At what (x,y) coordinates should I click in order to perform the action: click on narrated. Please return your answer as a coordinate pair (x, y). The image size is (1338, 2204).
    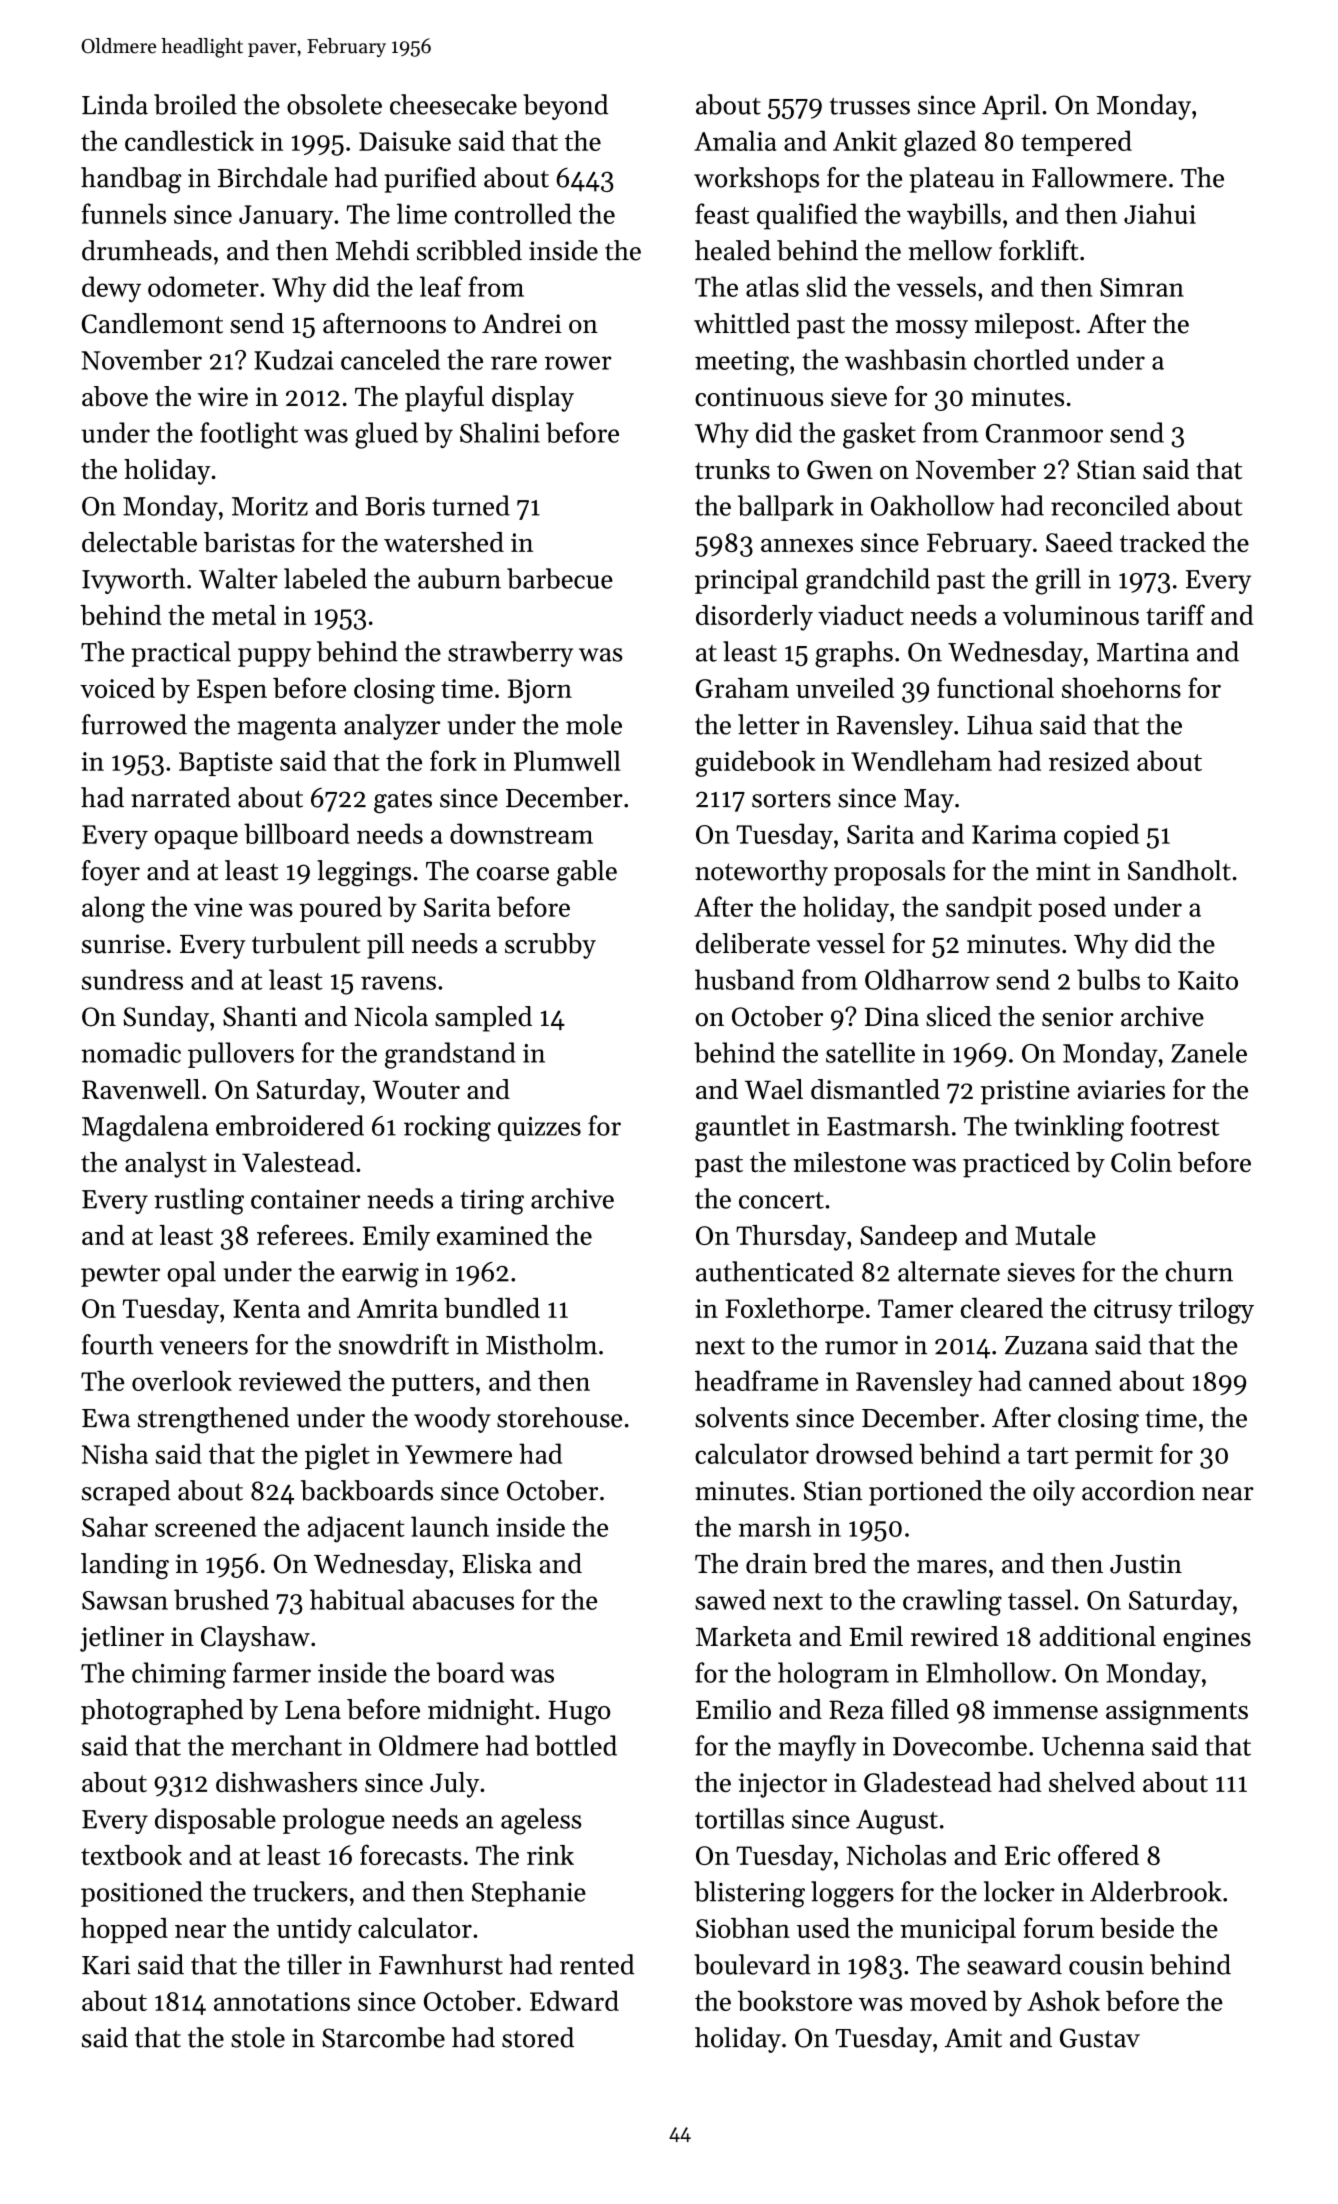
    Looking at the image, I should click on (181, 797).
